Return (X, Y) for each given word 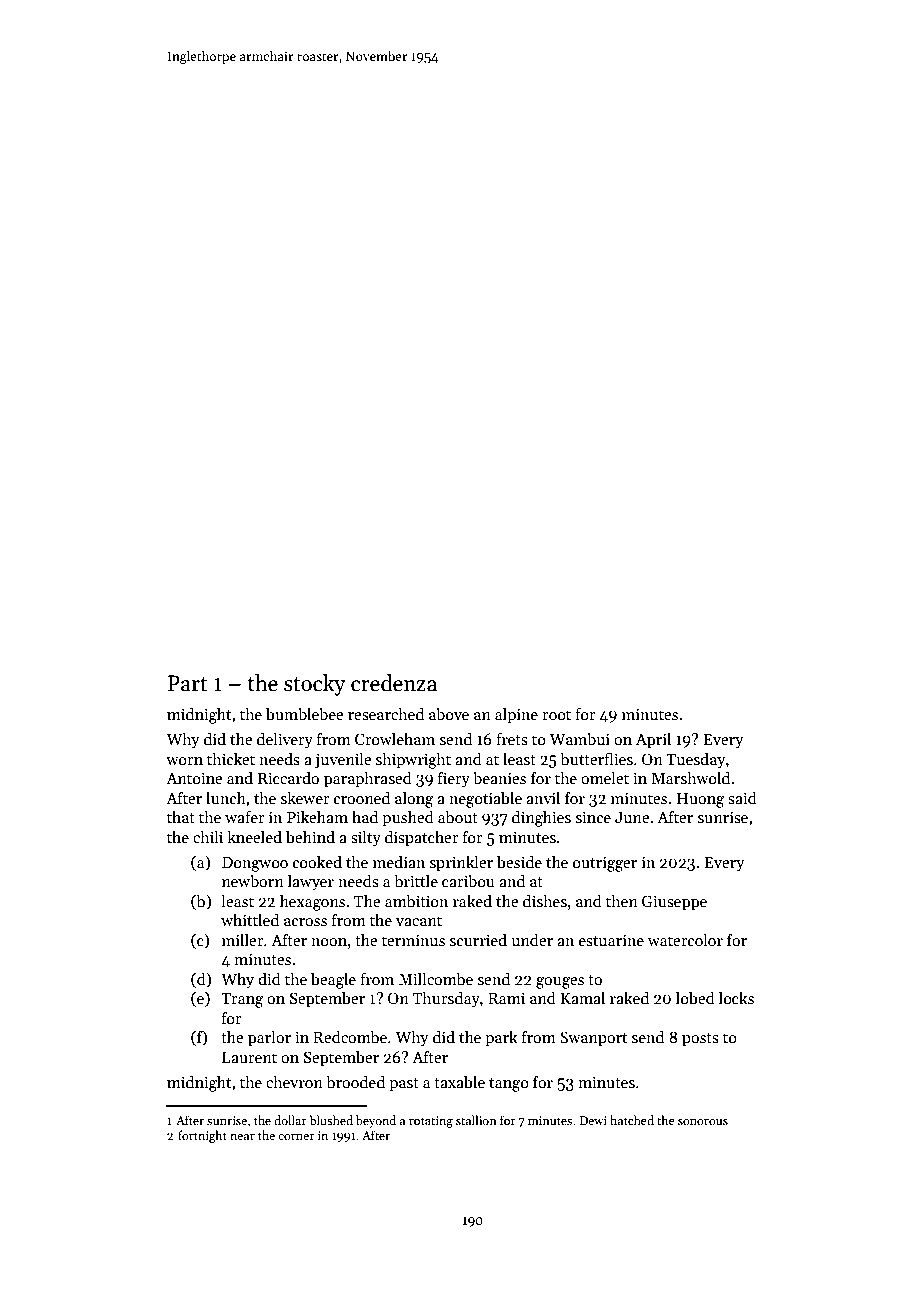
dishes (545, 900)
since (593, 817)
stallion (476, 1120)
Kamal (582, 998)
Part (187, 683)
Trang (242, 1000)
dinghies (541, 818)
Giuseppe (674, 903)
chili (208, 837)
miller (243, 940)
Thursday (446, 999)
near (242, 1137)
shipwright (413, 761)
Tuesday (696, 761)
